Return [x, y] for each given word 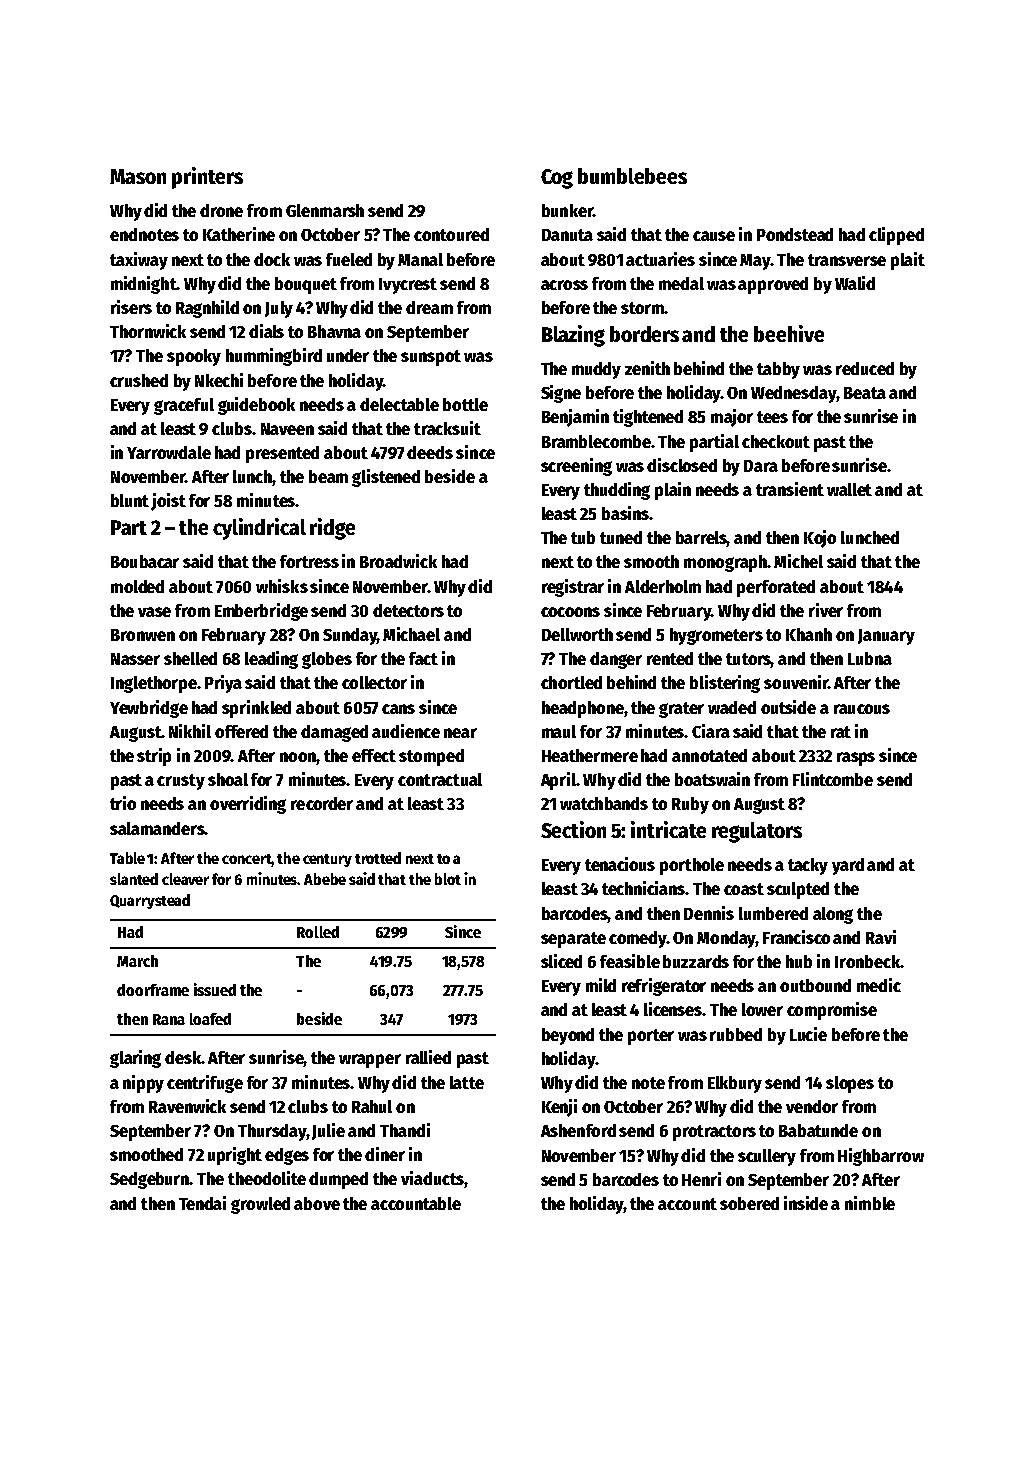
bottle [465, 404]
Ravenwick [187, 1106]
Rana [169, 1019]
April [558, 781]
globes [327, 660]
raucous [862, 709]
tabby [778, 370]
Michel [798, 561]
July [279, 309]
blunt [130, 500]
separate [573, 940]
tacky [808, 866]
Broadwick [398, 561]
